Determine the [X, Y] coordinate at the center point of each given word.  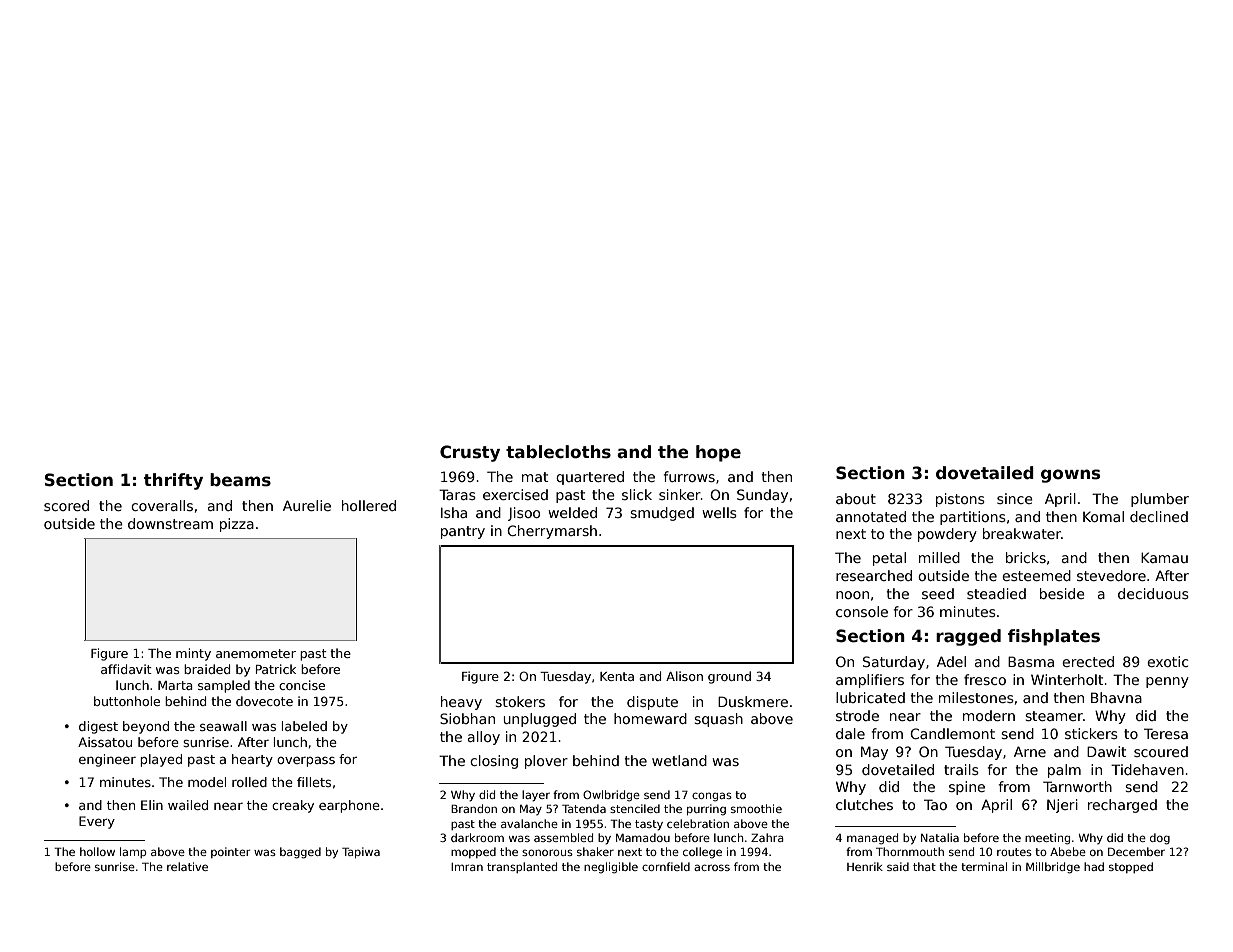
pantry [463, 532]
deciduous [1153, 593]
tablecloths [558, 452]
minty [193, 654]
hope [718, 453]
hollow [97, 851]
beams [240, 480]
